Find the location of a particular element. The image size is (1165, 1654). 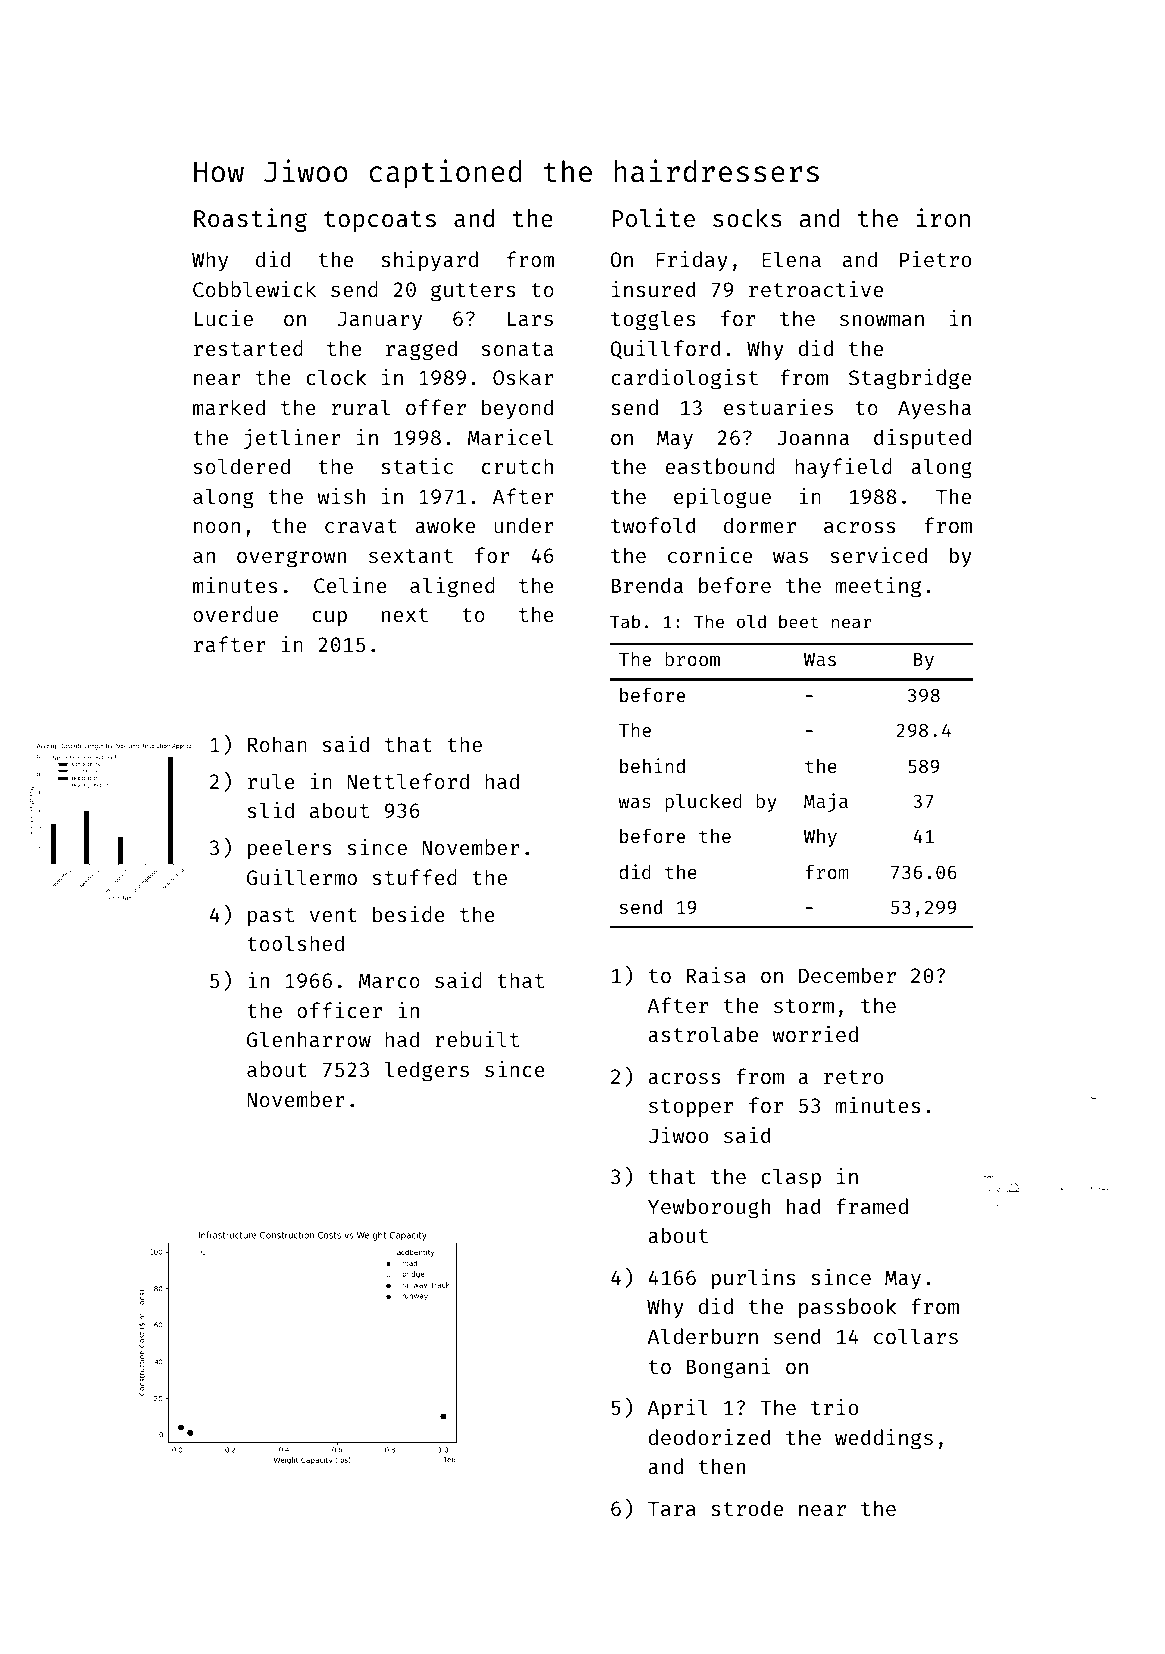

socks is located at coordinates (747, 218).
